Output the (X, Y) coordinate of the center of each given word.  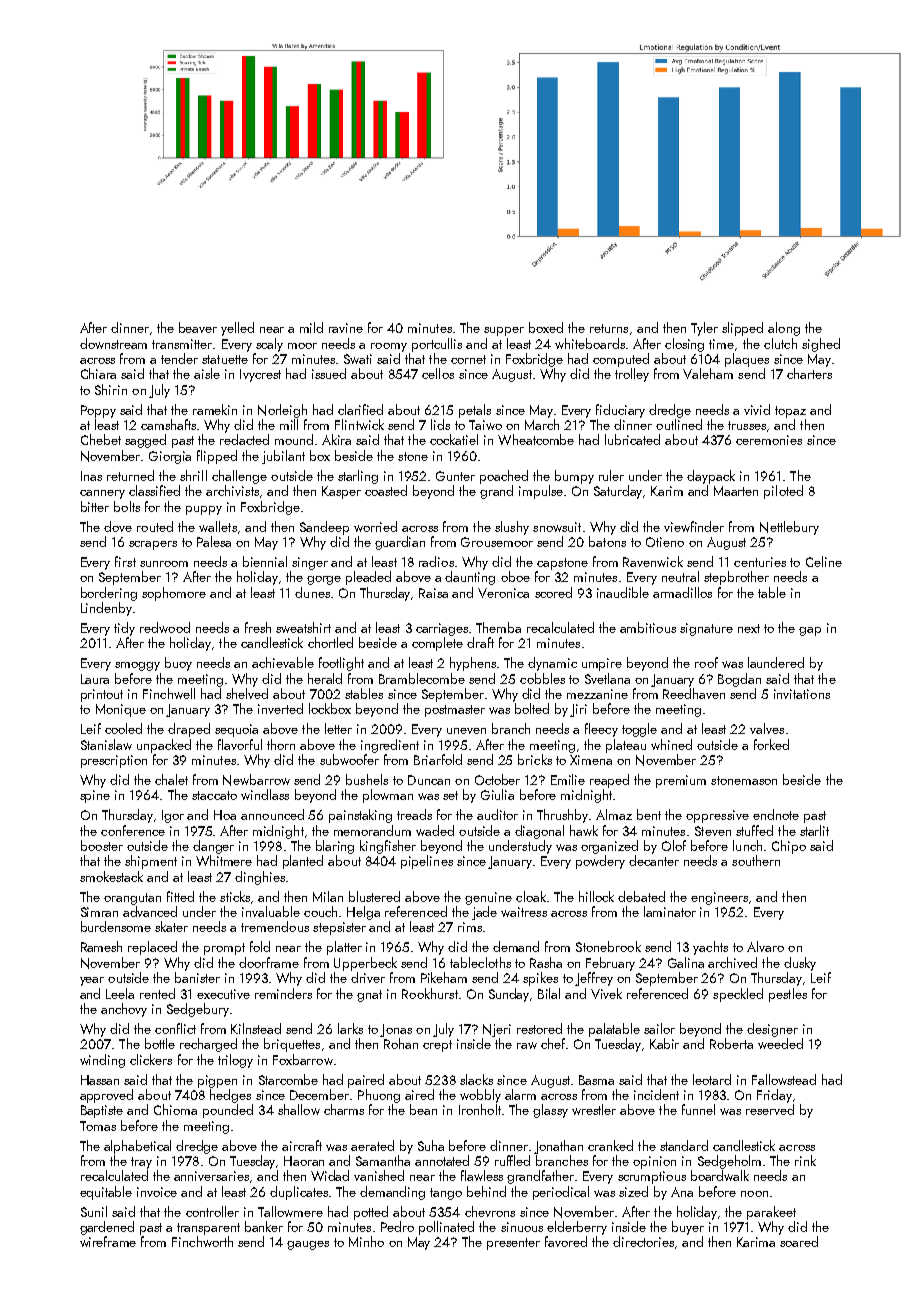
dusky (800, 964)
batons (607, 541)
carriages (442, 629)
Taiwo (485, 425)
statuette (225, 359)
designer (772, 1030)
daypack (711, 477)
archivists (232, 490)
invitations (802, 694)
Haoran (304, 1161)
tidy (124, 629)
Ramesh (101, 946)
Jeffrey (594, 979)
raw (527, 1045)
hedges (230, 1096)
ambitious (648, 627)
